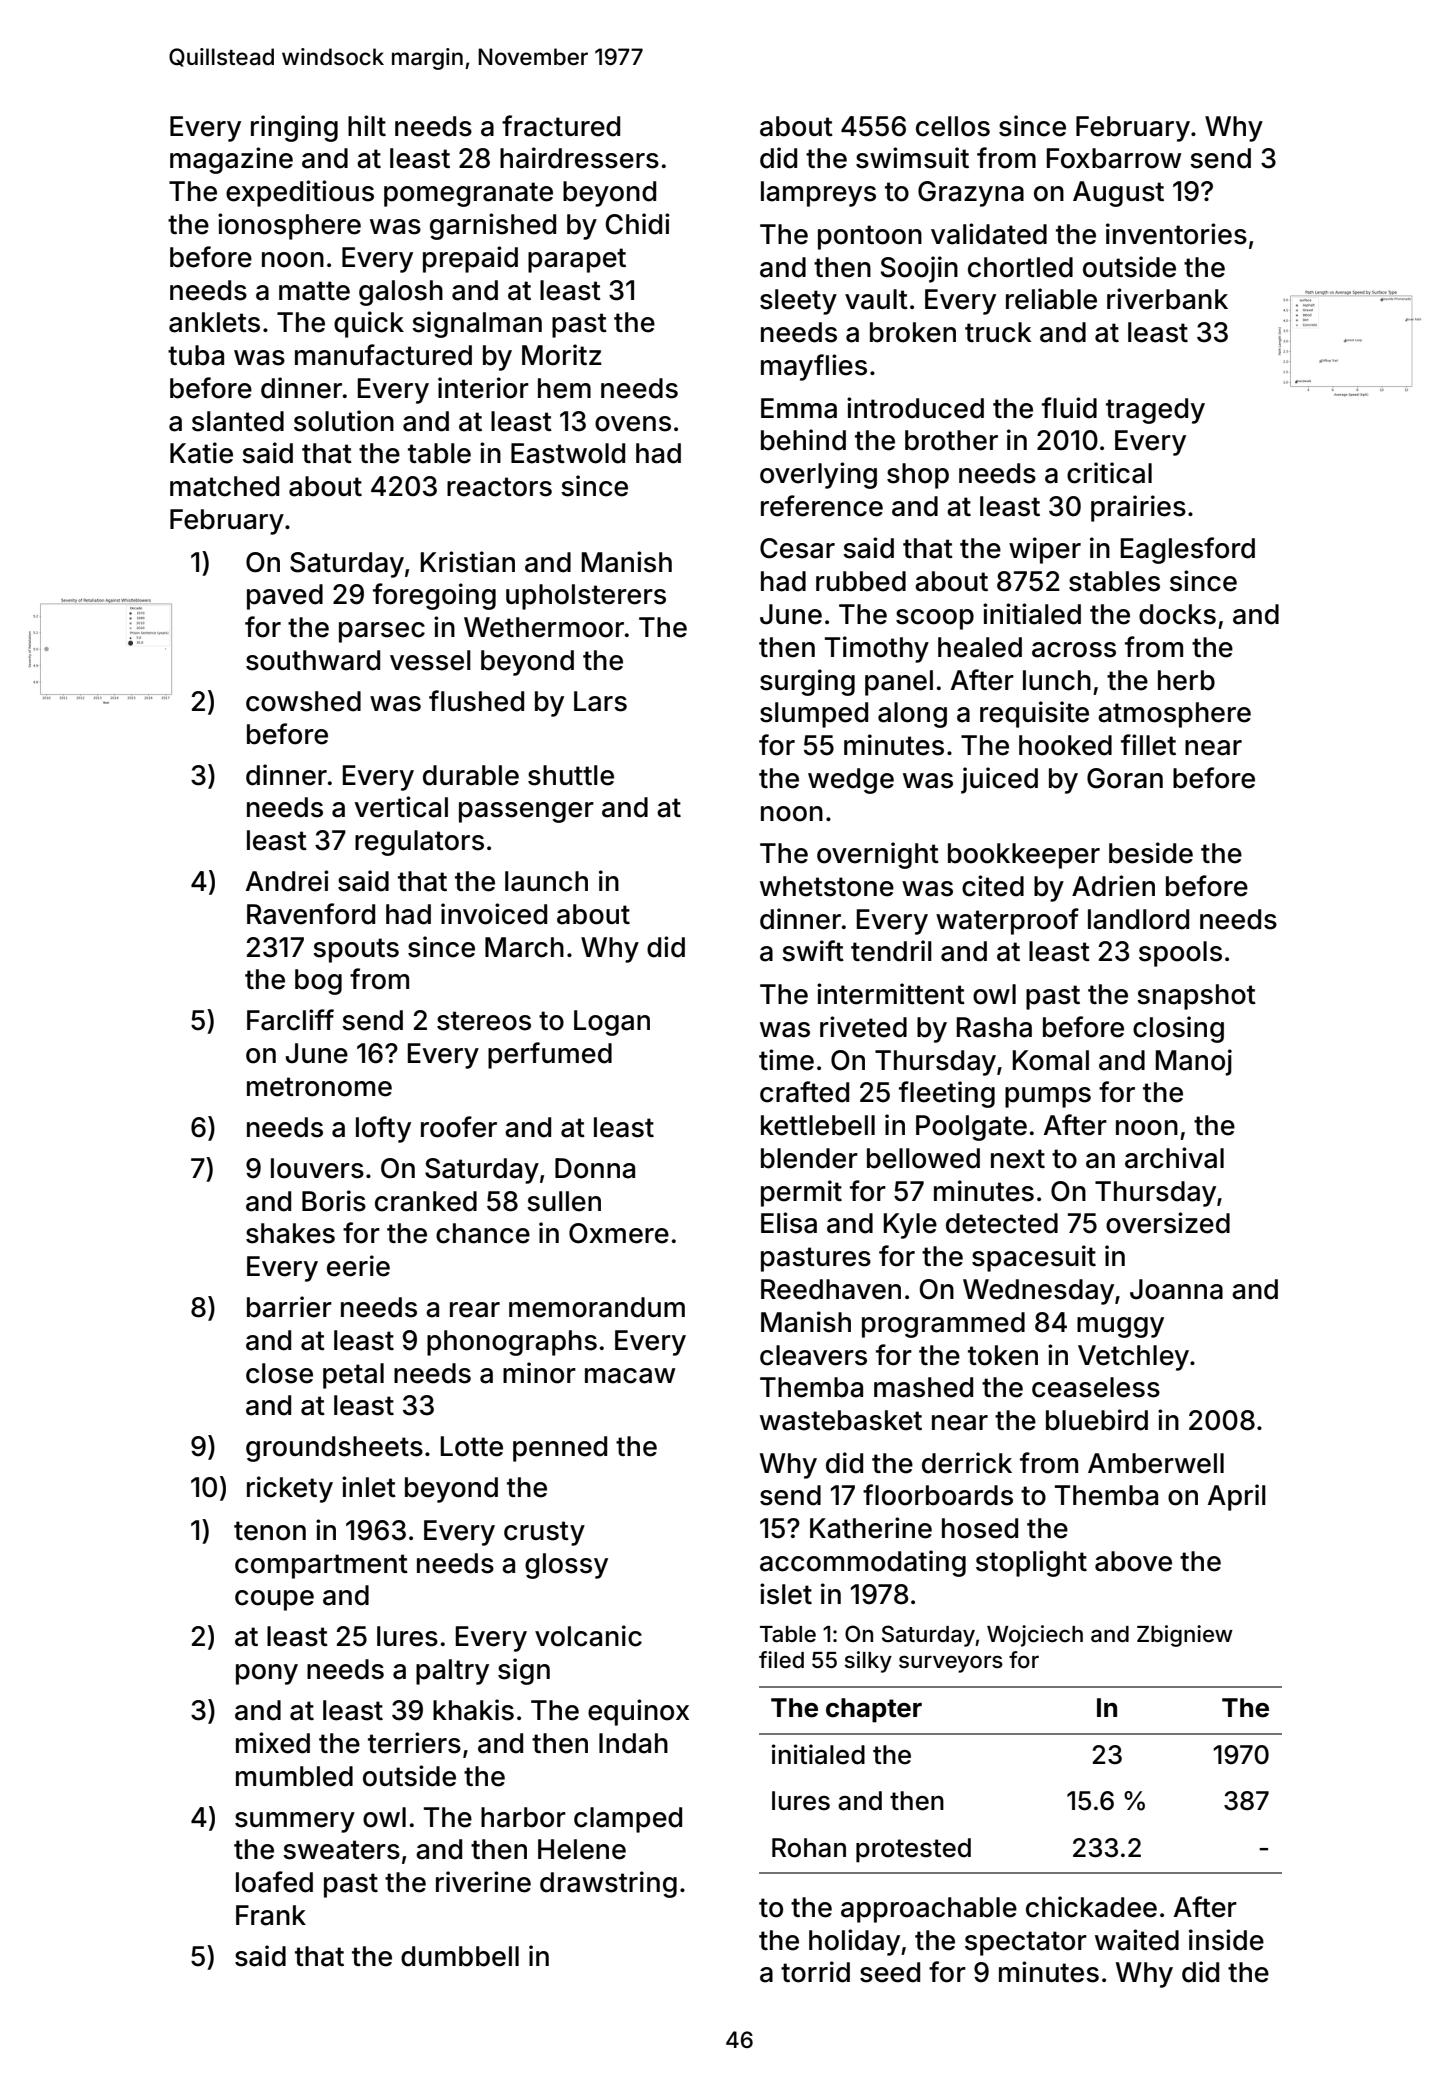 The image size is (1450, 2100). Describe the element at coordinates (367, 125) in the image. I see `hilt` at that location.
